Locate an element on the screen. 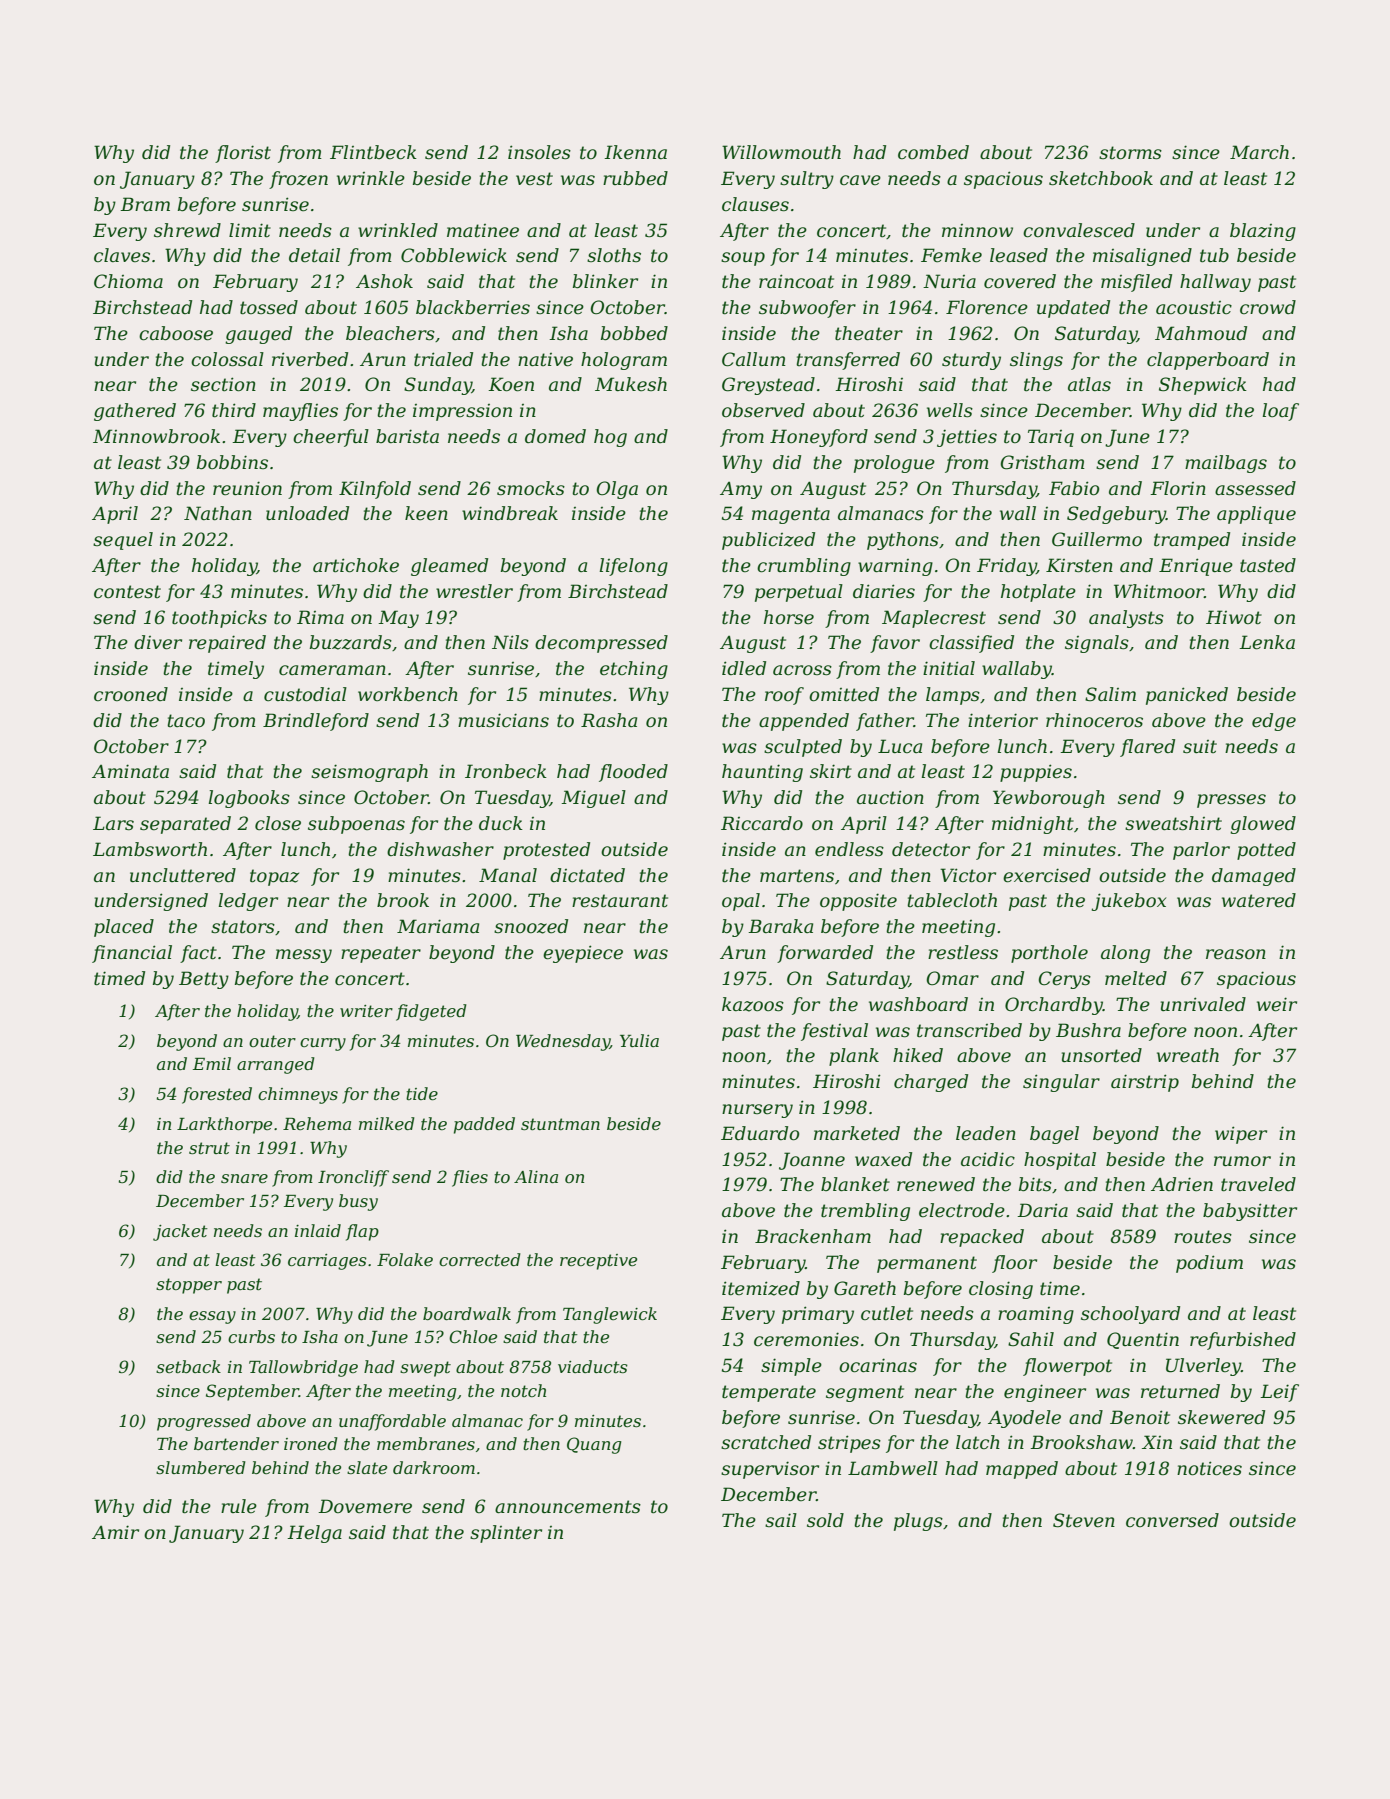  sail is located at coordinates (781, 1520).
